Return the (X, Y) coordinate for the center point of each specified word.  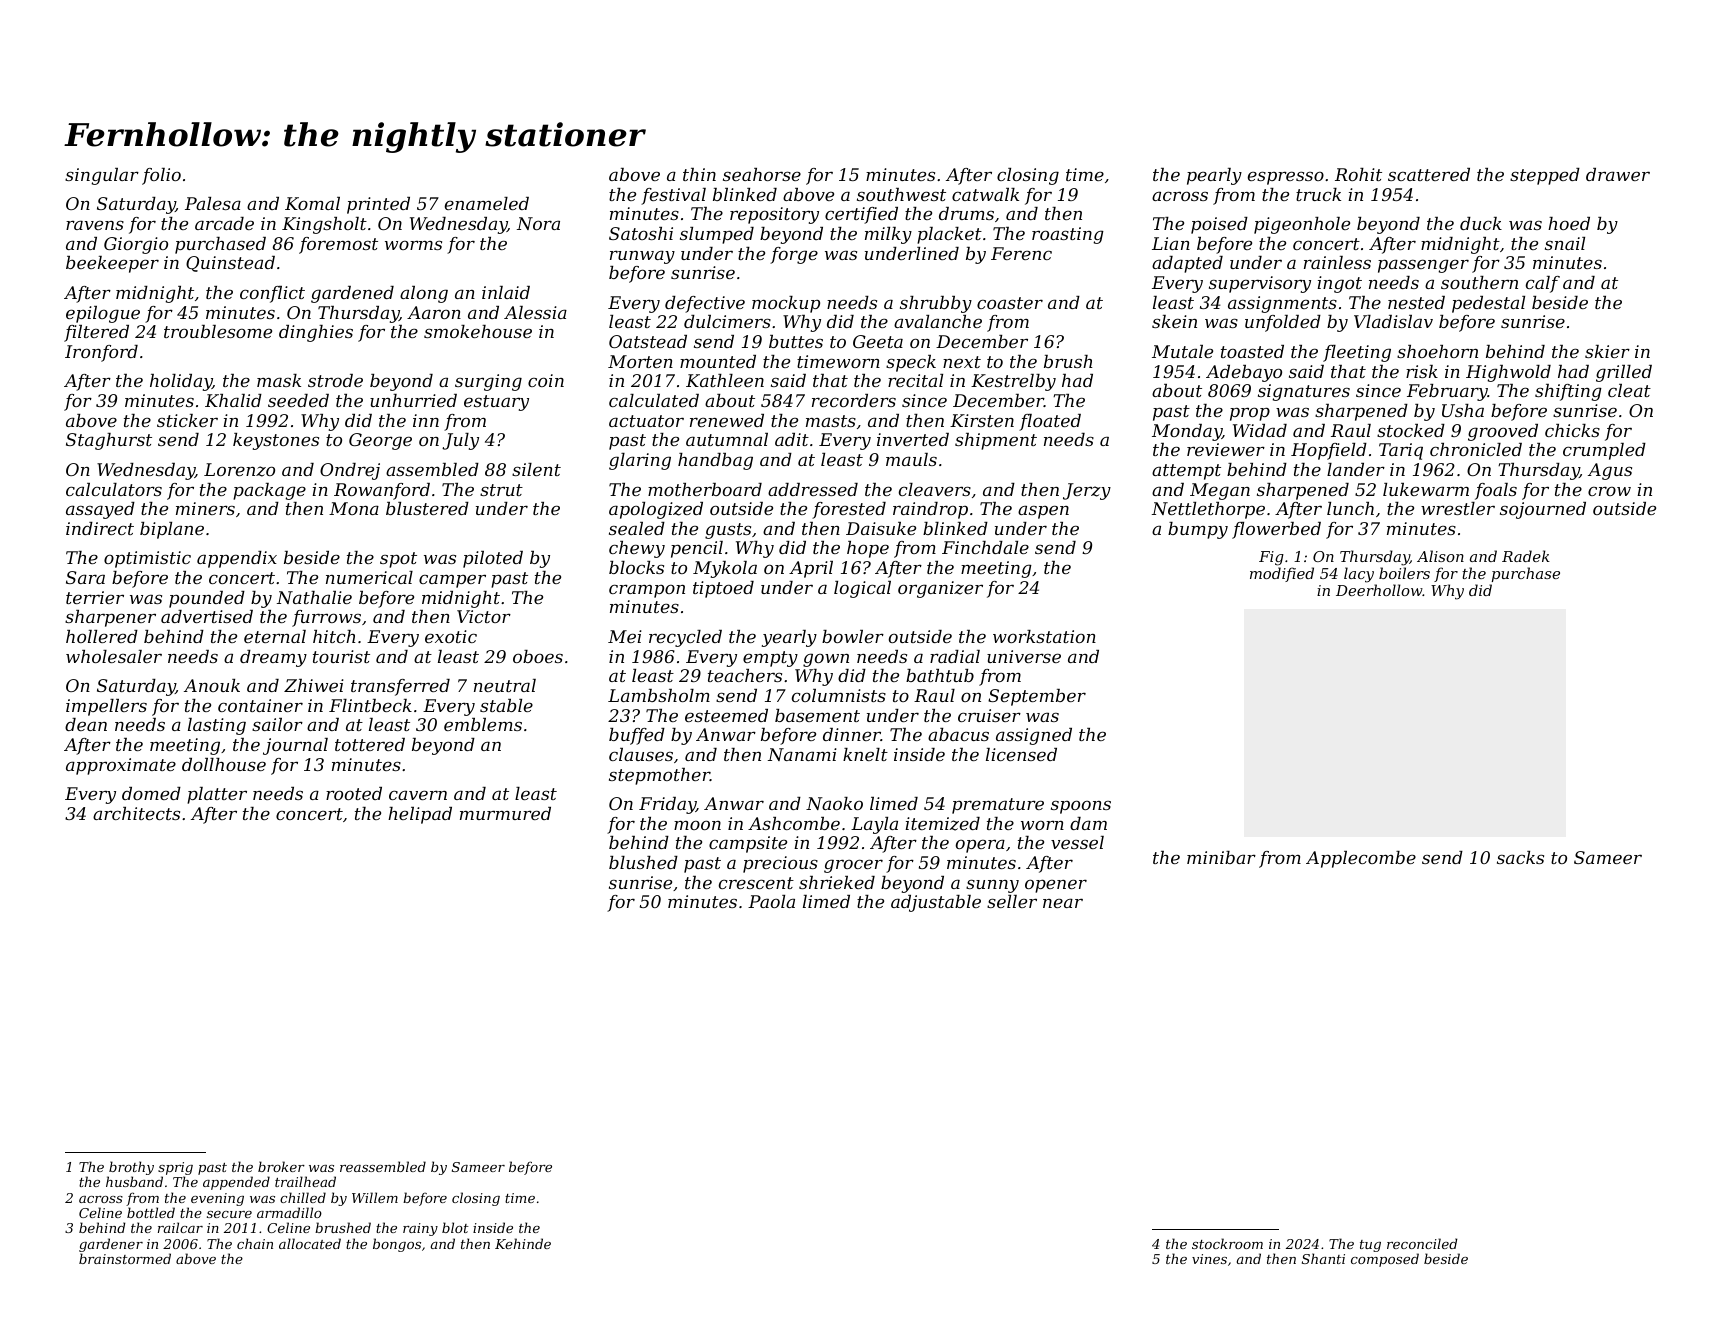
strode (335, 380)
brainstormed (125, 1258)
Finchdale (985, 547)
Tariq (1401, 451)
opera (980, 846)
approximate (121, 766)
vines (1209, 1259)
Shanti (1323, 1258)
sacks (1520, 857)
